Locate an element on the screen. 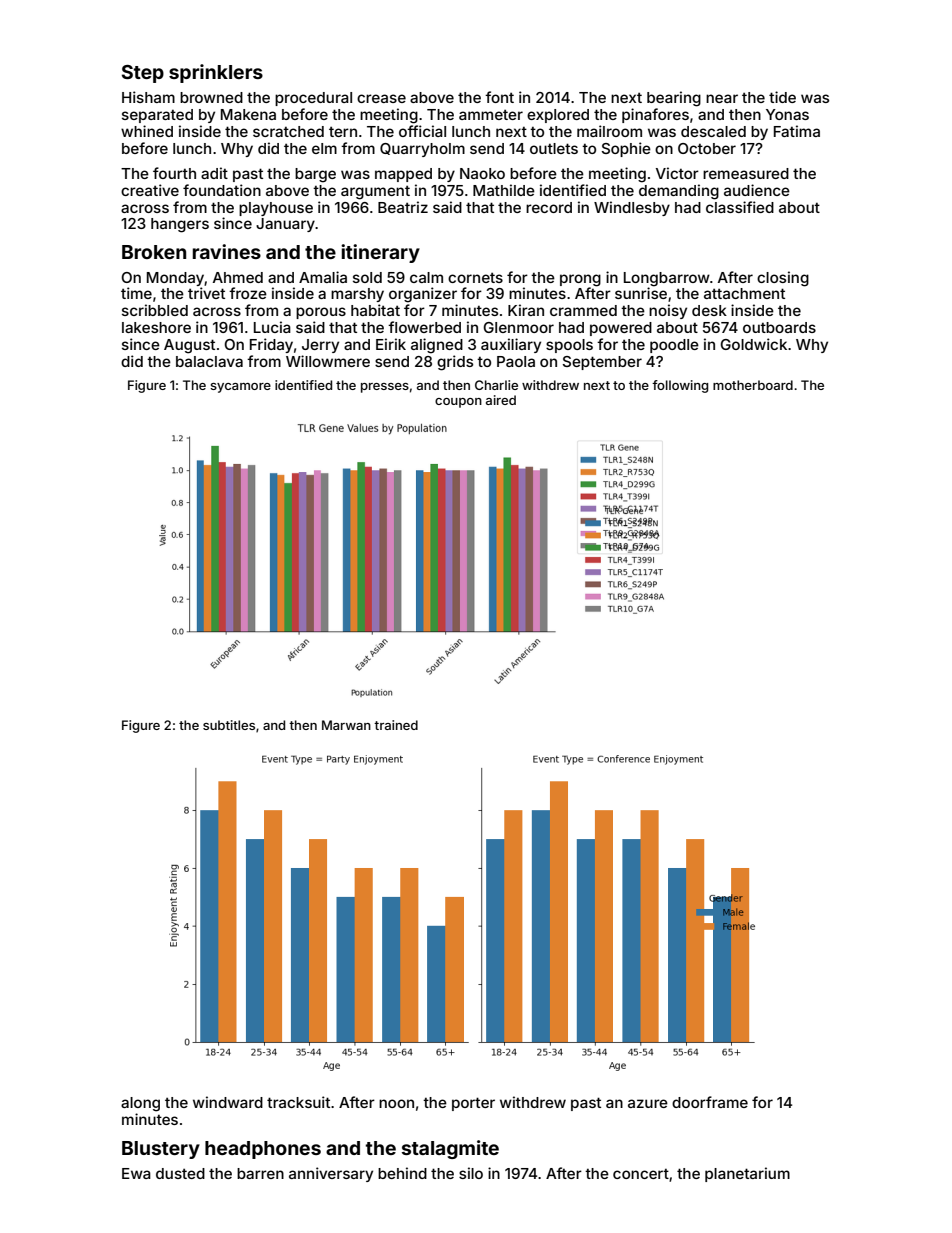  bearing is located at coordinates (674, 99).
